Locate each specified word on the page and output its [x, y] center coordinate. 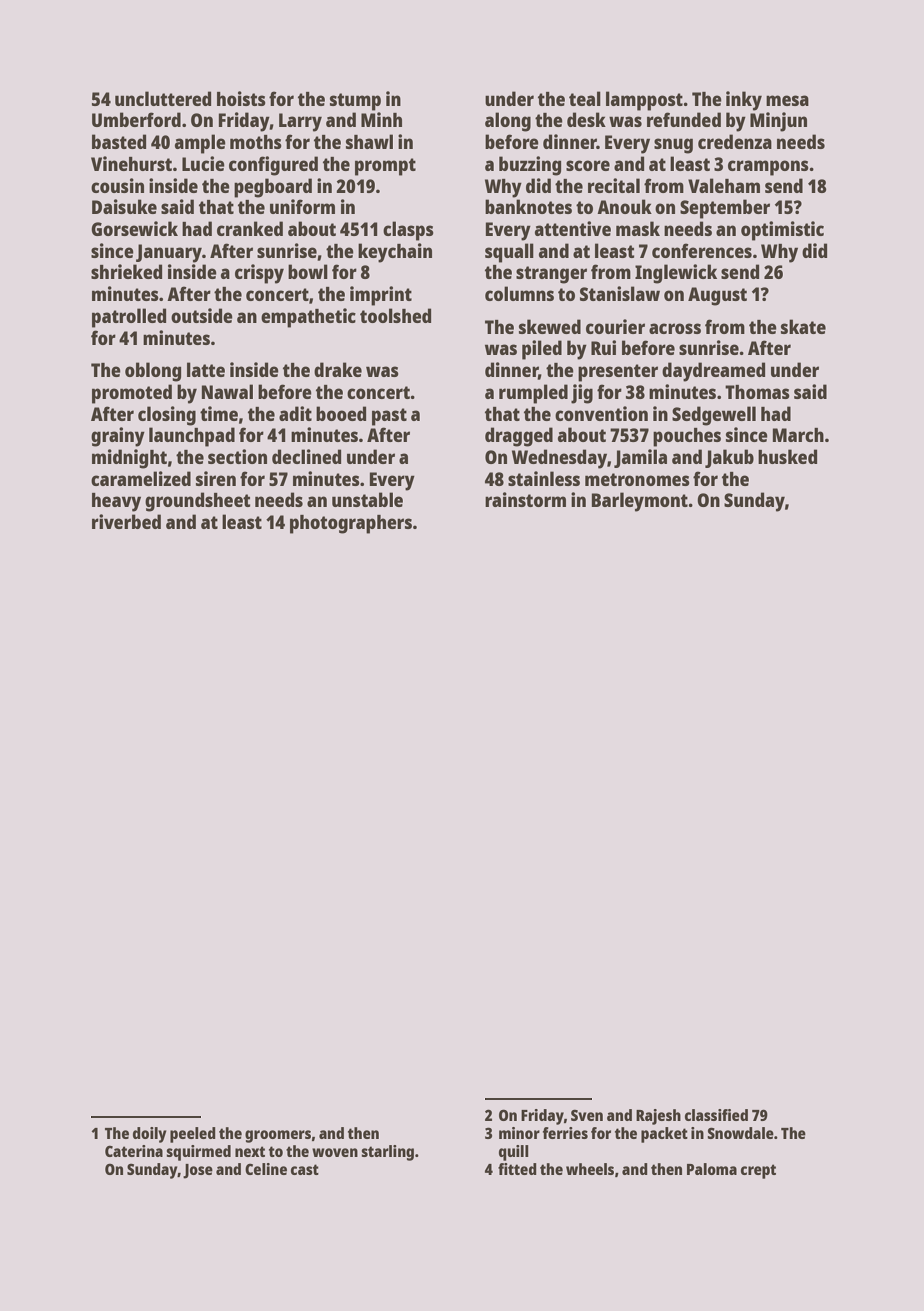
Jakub [729, 458]
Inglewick [676, 274]
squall [509, 253]
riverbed [126, 521]
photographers [351, 524]
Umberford [136, 119]
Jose [198, 1171]
